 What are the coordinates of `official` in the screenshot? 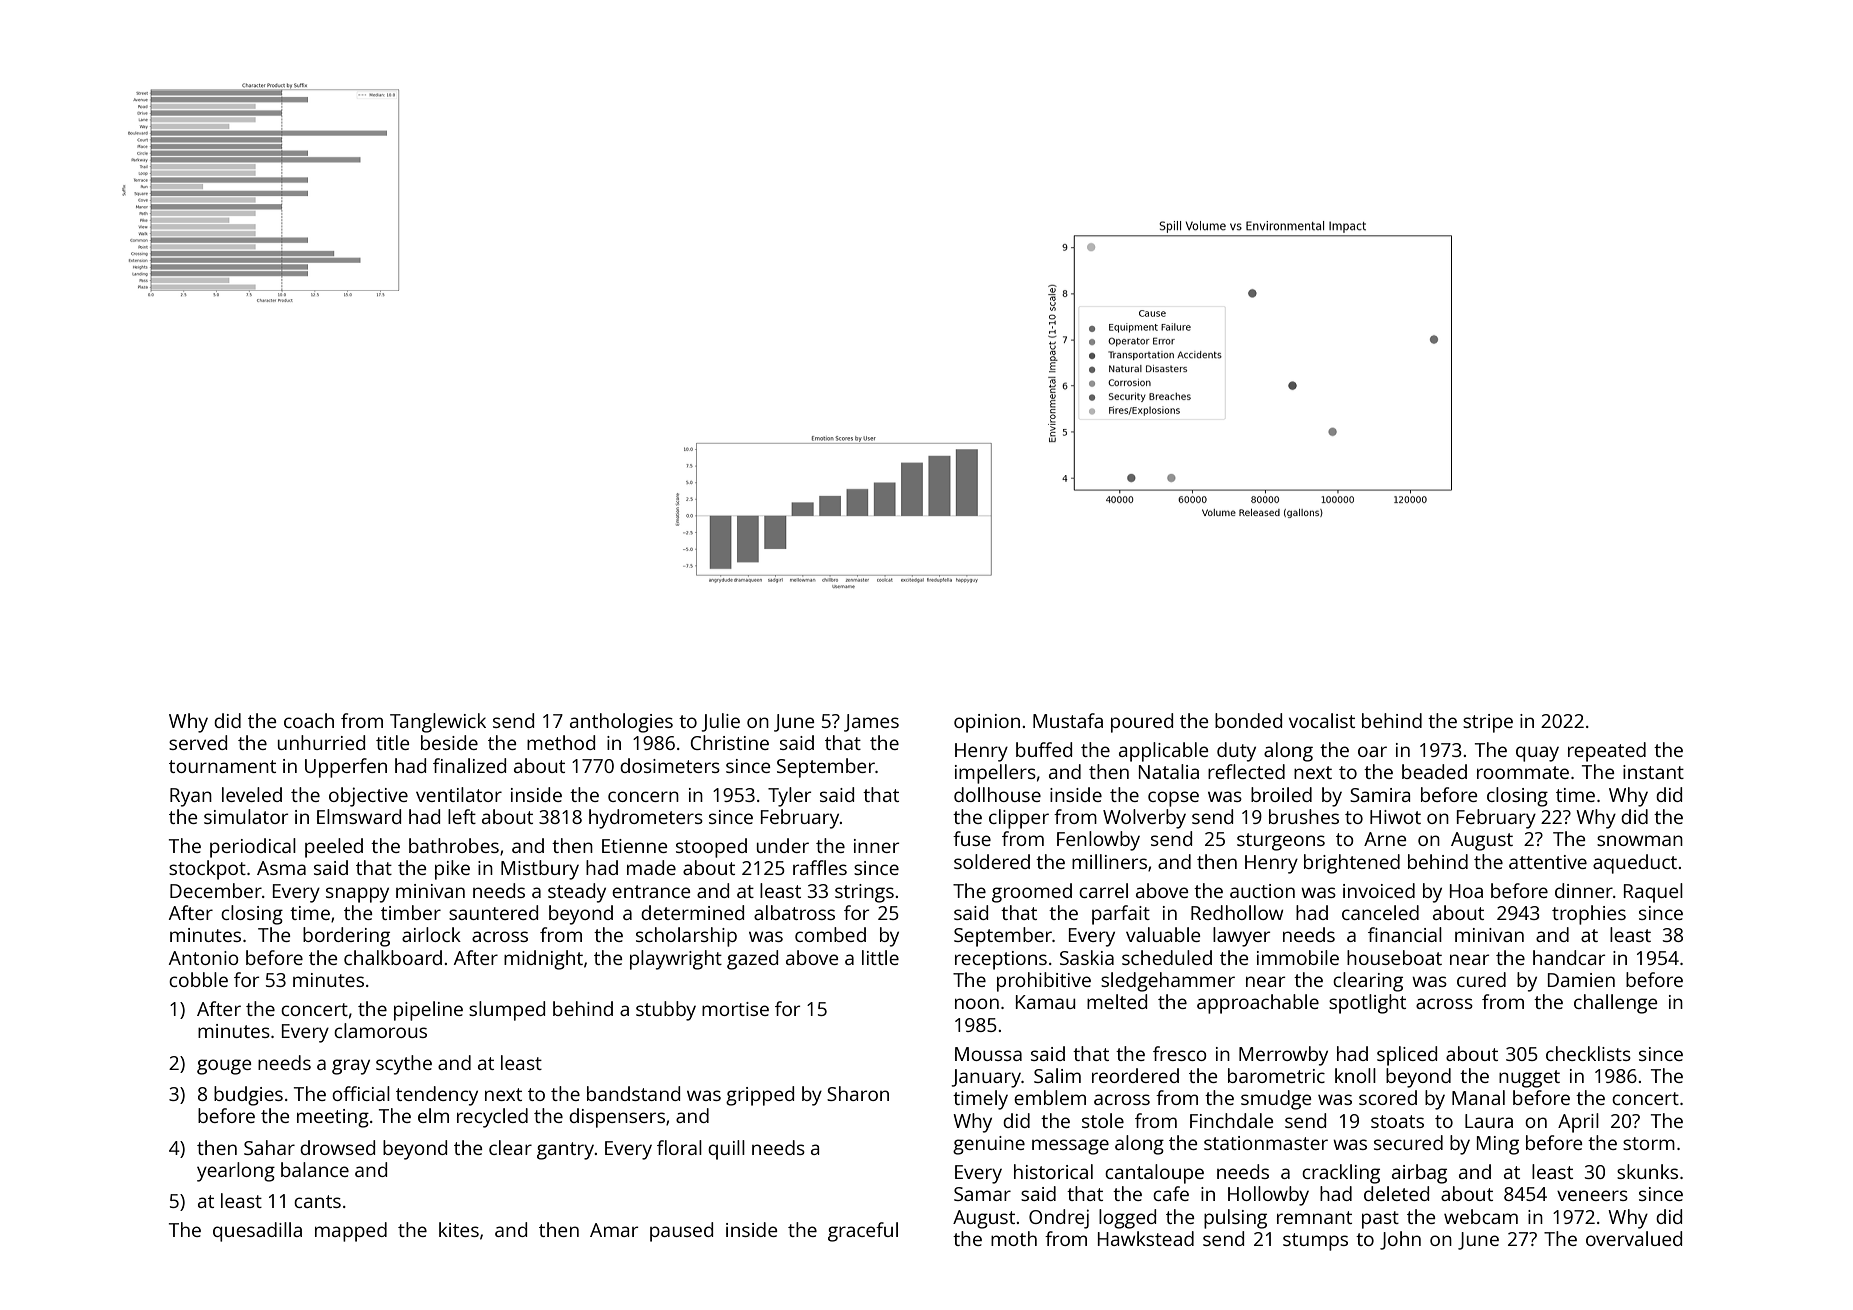 It's located at (361, 1093).
